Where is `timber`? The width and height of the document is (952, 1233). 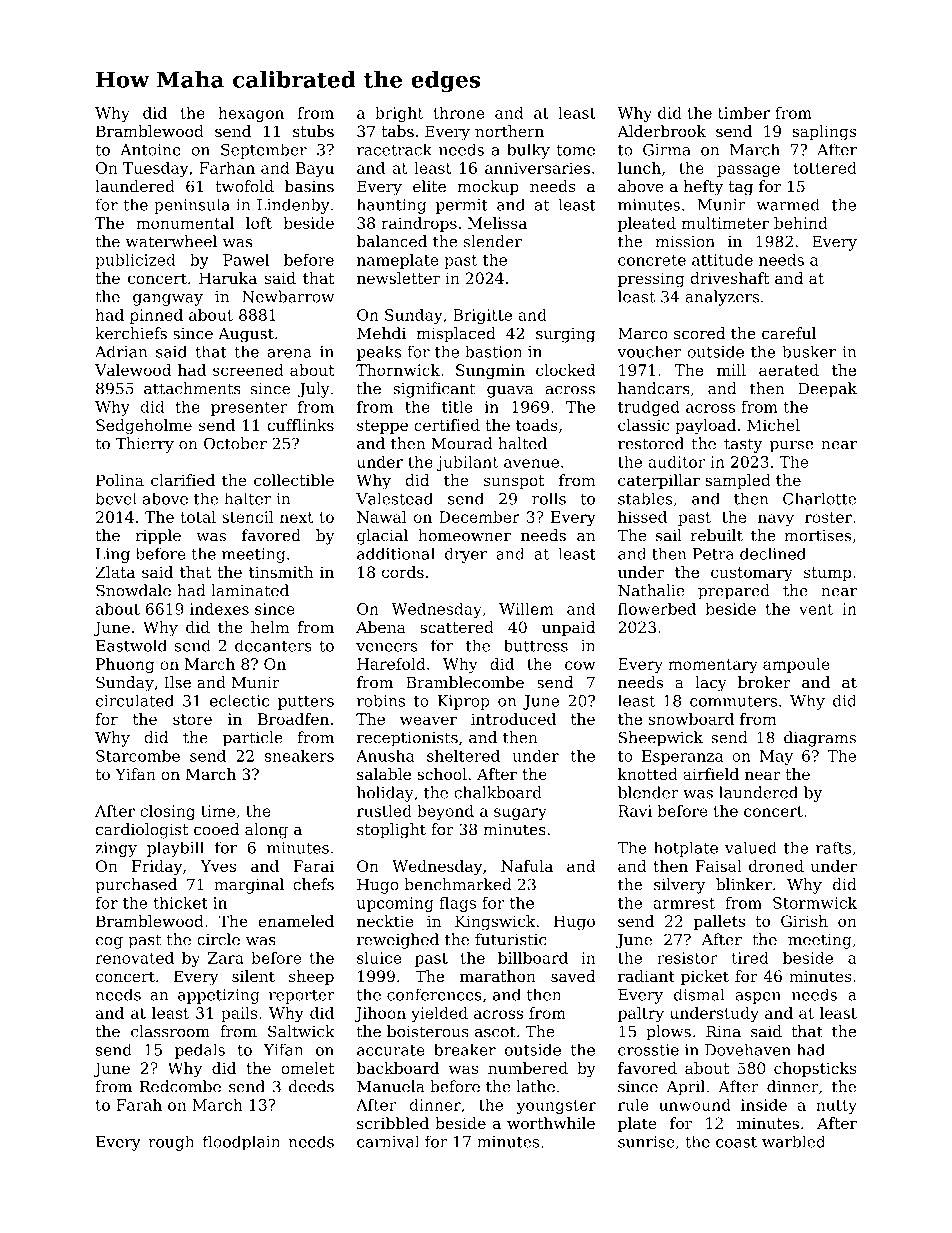
timber is located at coordinates (744, 113).
